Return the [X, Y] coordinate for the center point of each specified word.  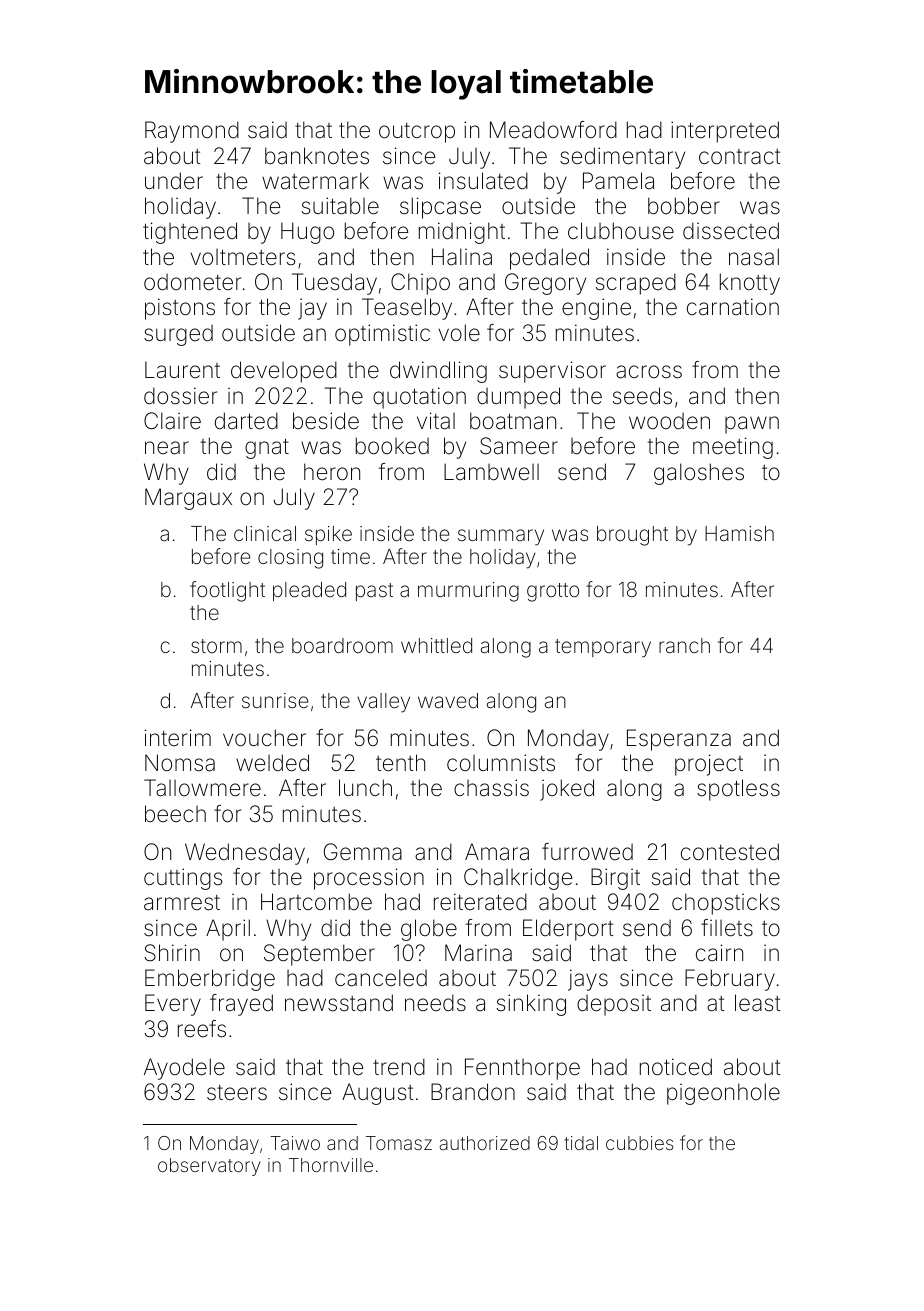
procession [369, 879]
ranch [684, 645]
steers [237, 1093]
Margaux [188, 499]
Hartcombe [316, 902]
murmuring [468, 592]
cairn [719, 953]
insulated [483, 181]
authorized [484, 1143]
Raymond [192, 132]
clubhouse [621, 231]
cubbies [639, 1143]
